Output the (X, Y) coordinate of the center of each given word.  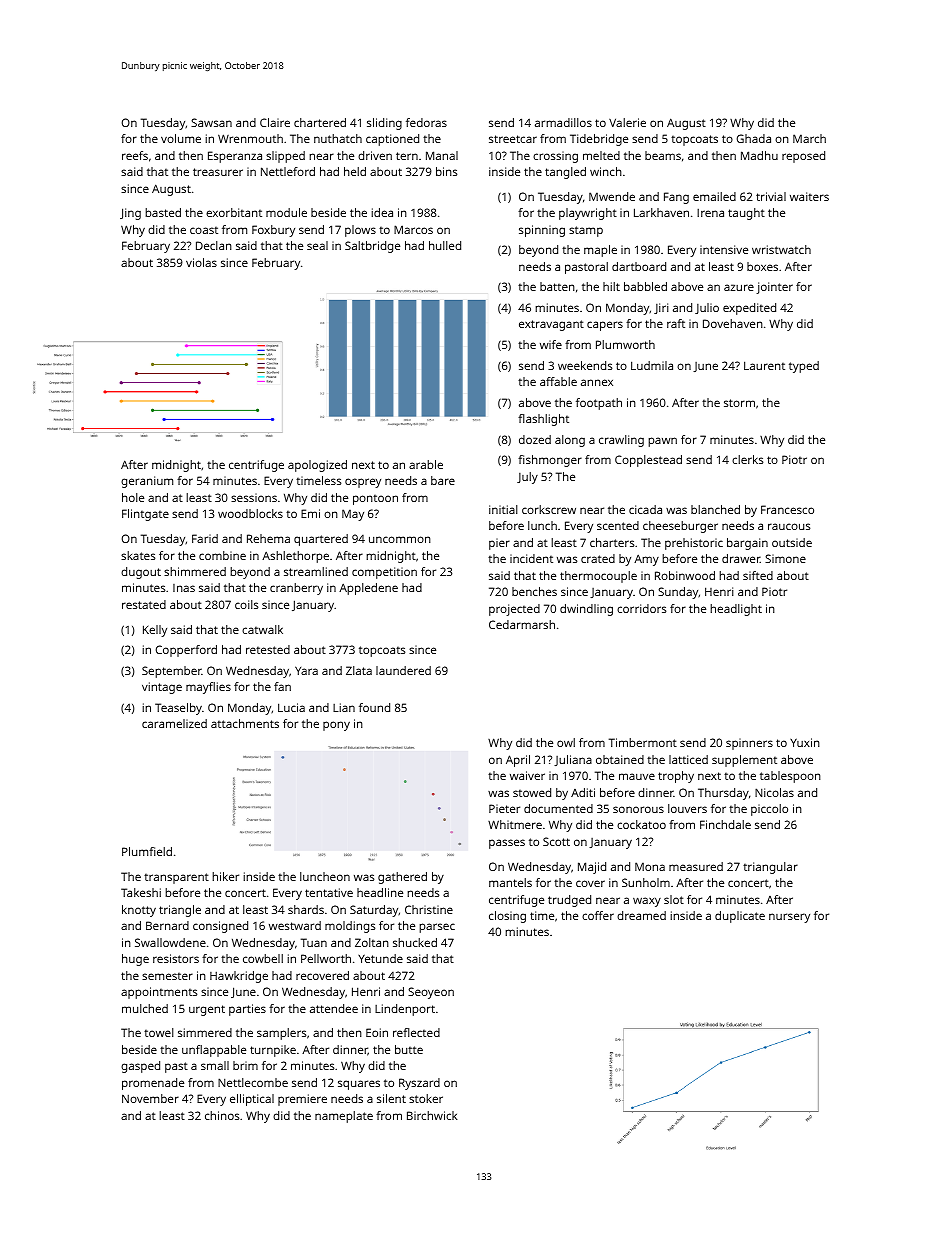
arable (426, 464)
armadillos (563, 122)
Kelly (155, 631)
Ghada (754, 138)
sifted (758, 575)
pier (499, 544)
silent (391, 1098)
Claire (275, 122)
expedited (749, 309)
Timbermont (643, 742)
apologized (317, 466)
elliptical (252, 1100)
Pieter (504, 808)
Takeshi (141, 892)
